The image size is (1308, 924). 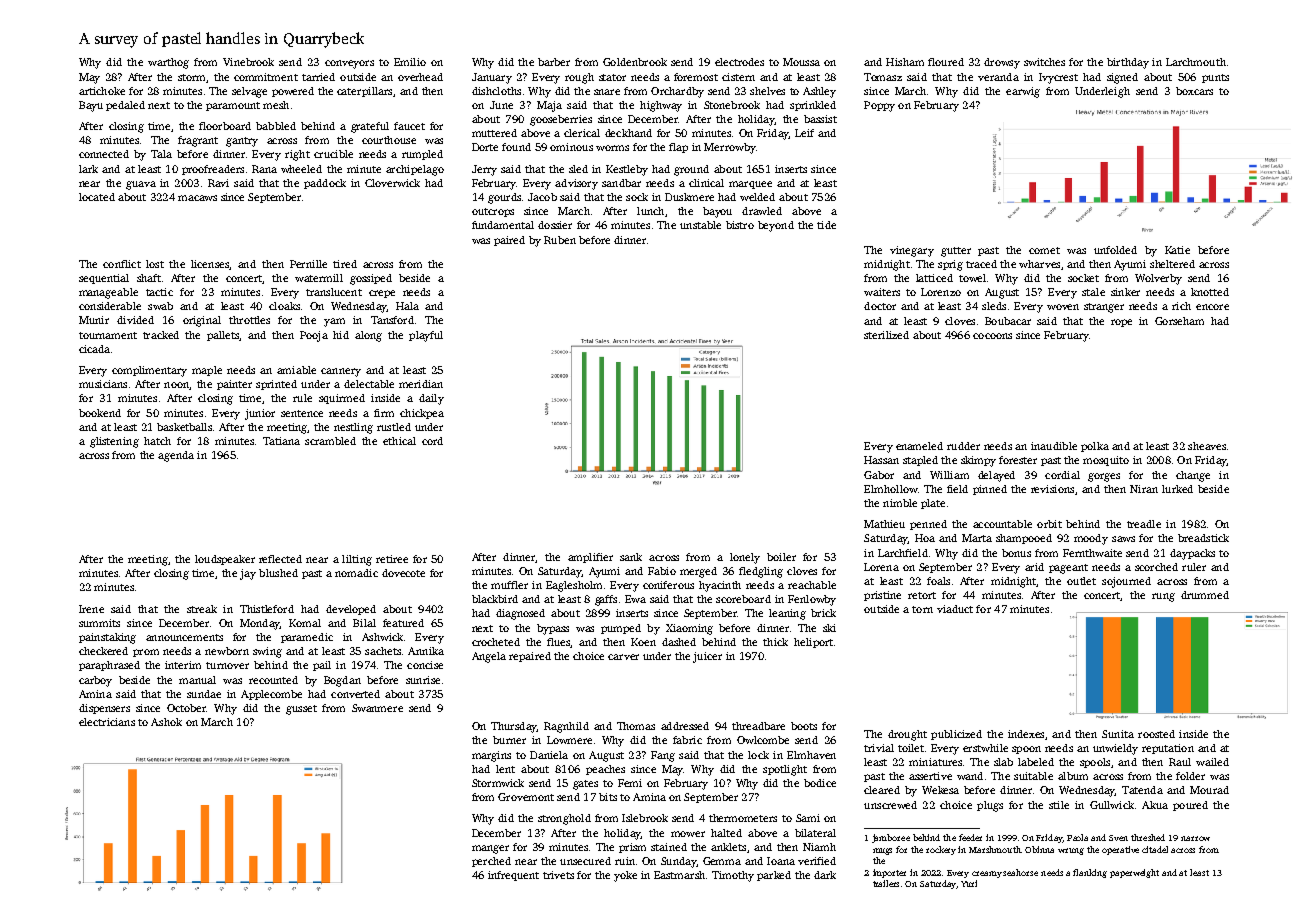 I want to click on boxcars, so click(x=1194, y=91).
